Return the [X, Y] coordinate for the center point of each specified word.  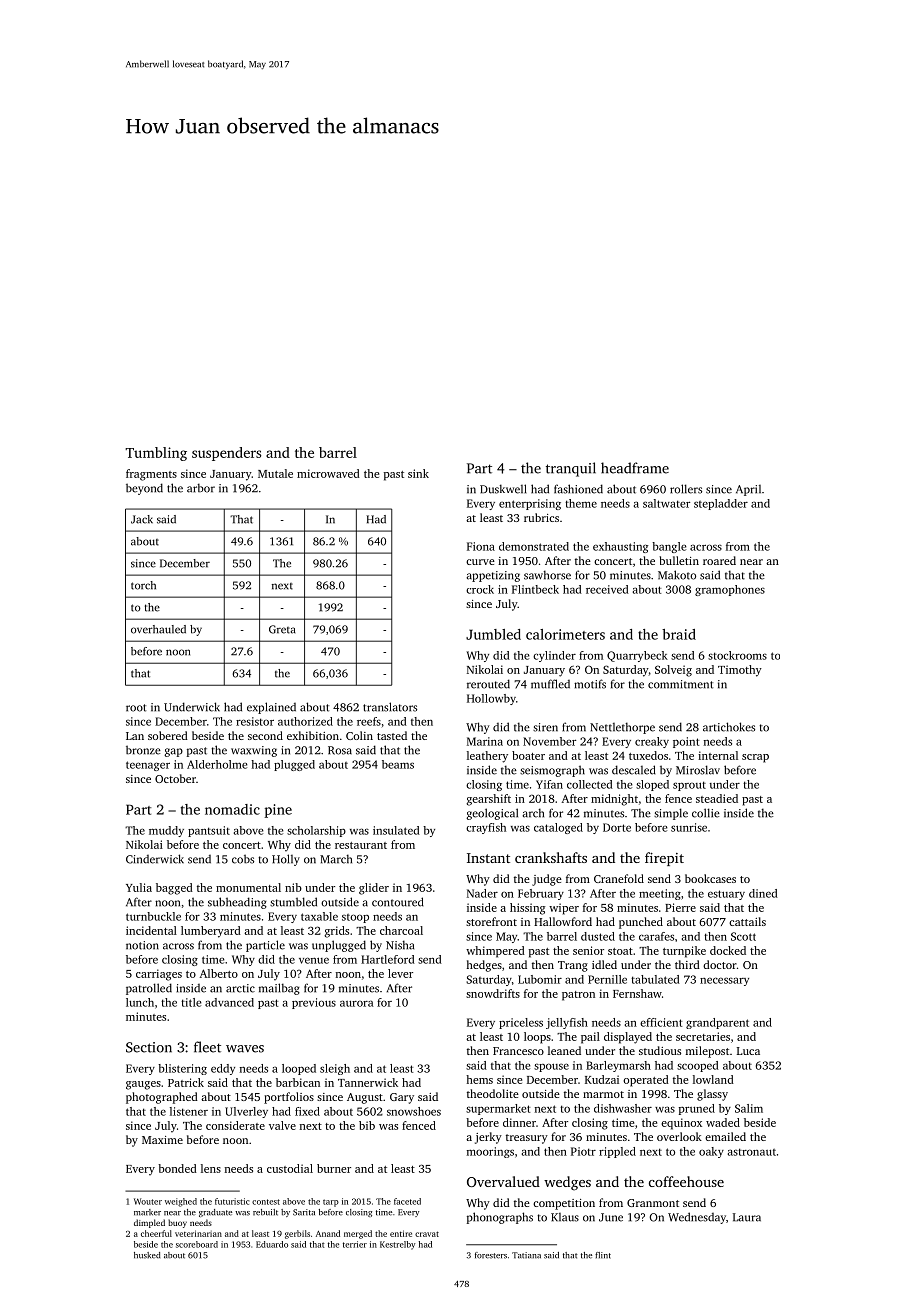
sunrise [689, 827]
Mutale [275, 473]
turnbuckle [153, 916]
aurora [357, 1003]
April [748, 490]
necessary [724, 981]
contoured [398, 902]
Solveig [673, 671]
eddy [223, 1069]
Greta [282, 629]
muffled [550, 684]
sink [418, 473]
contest [266, 1202]
